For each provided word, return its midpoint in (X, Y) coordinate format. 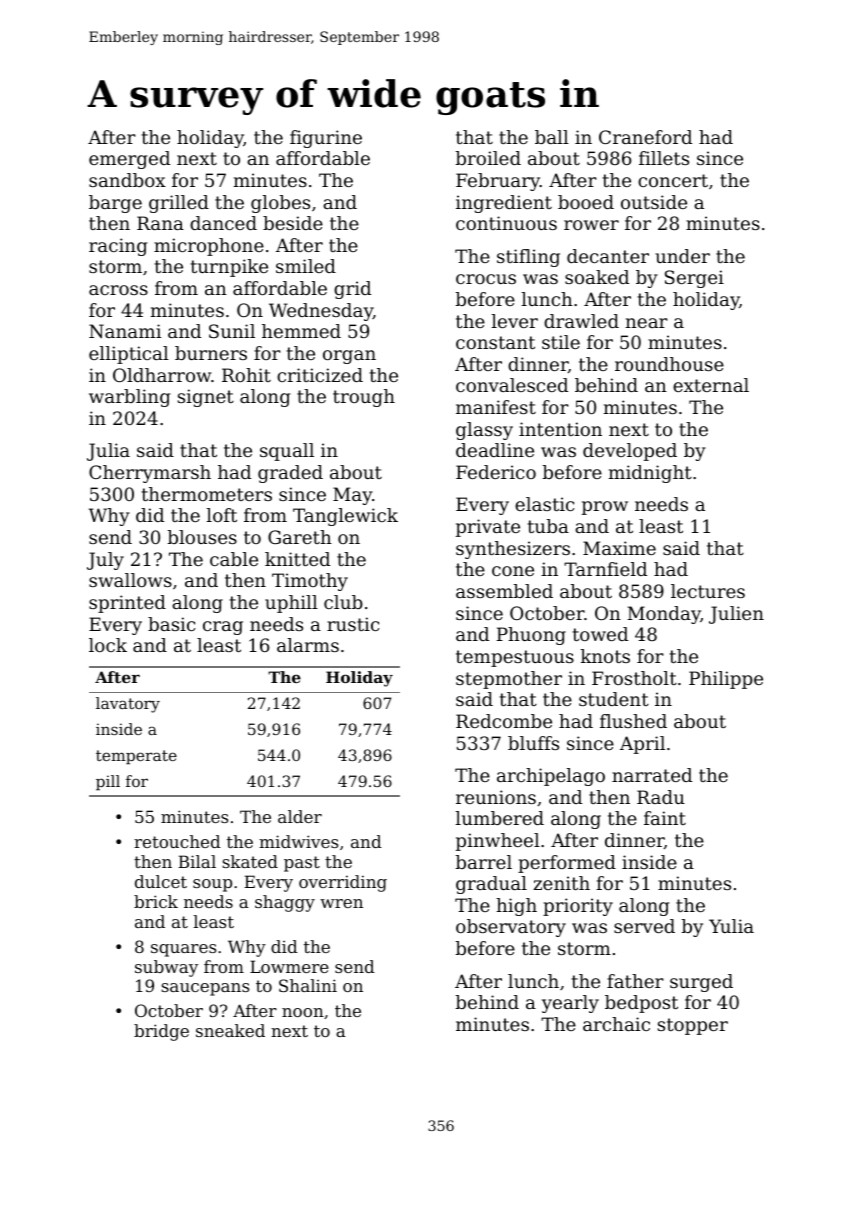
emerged (129, 160)
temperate (136, 757)
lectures (708, 591)
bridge (161, 1032)
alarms (308, 645)
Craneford (645, 137)
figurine (326, 139)
